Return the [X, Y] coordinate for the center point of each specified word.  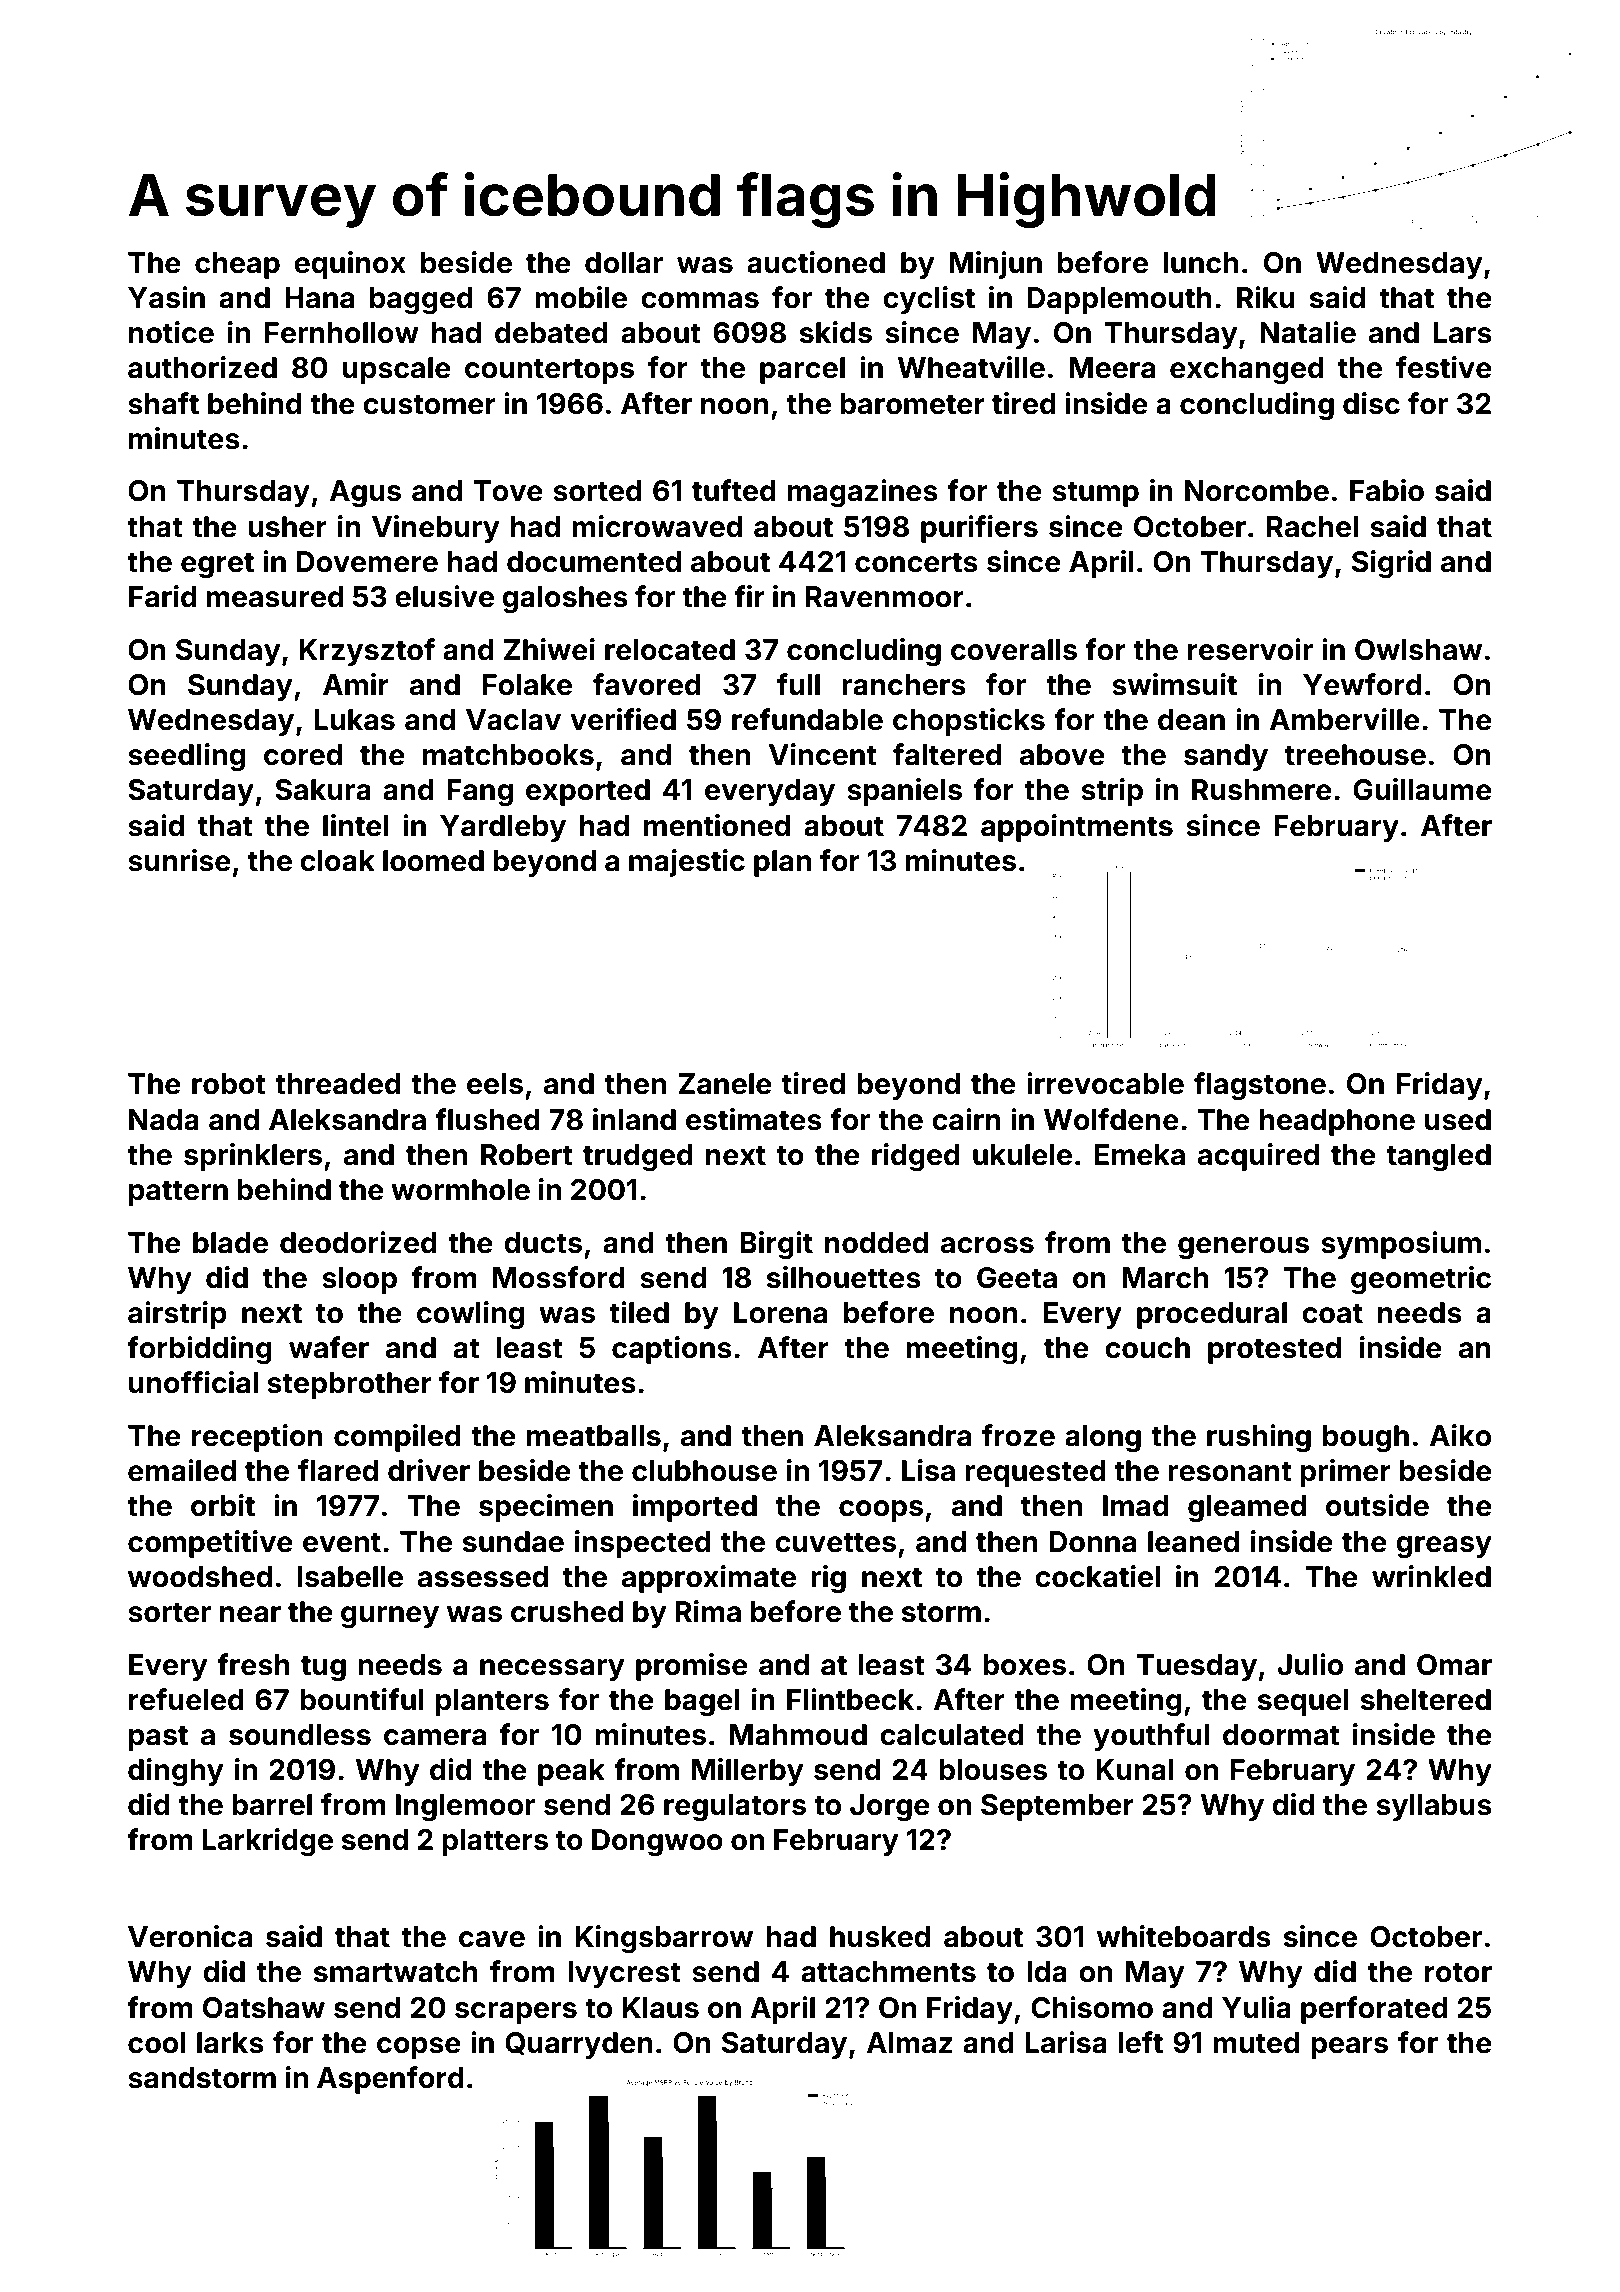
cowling [470, 1315]
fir [749, 596]
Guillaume [1422, 789]
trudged [638, 1157]
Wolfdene [1111, 1119]
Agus [365, 493]
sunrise [179, 860]
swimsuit [1174, 684]
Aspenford [390, 2080]
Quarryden [579, 2045]
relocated [670, 650]
